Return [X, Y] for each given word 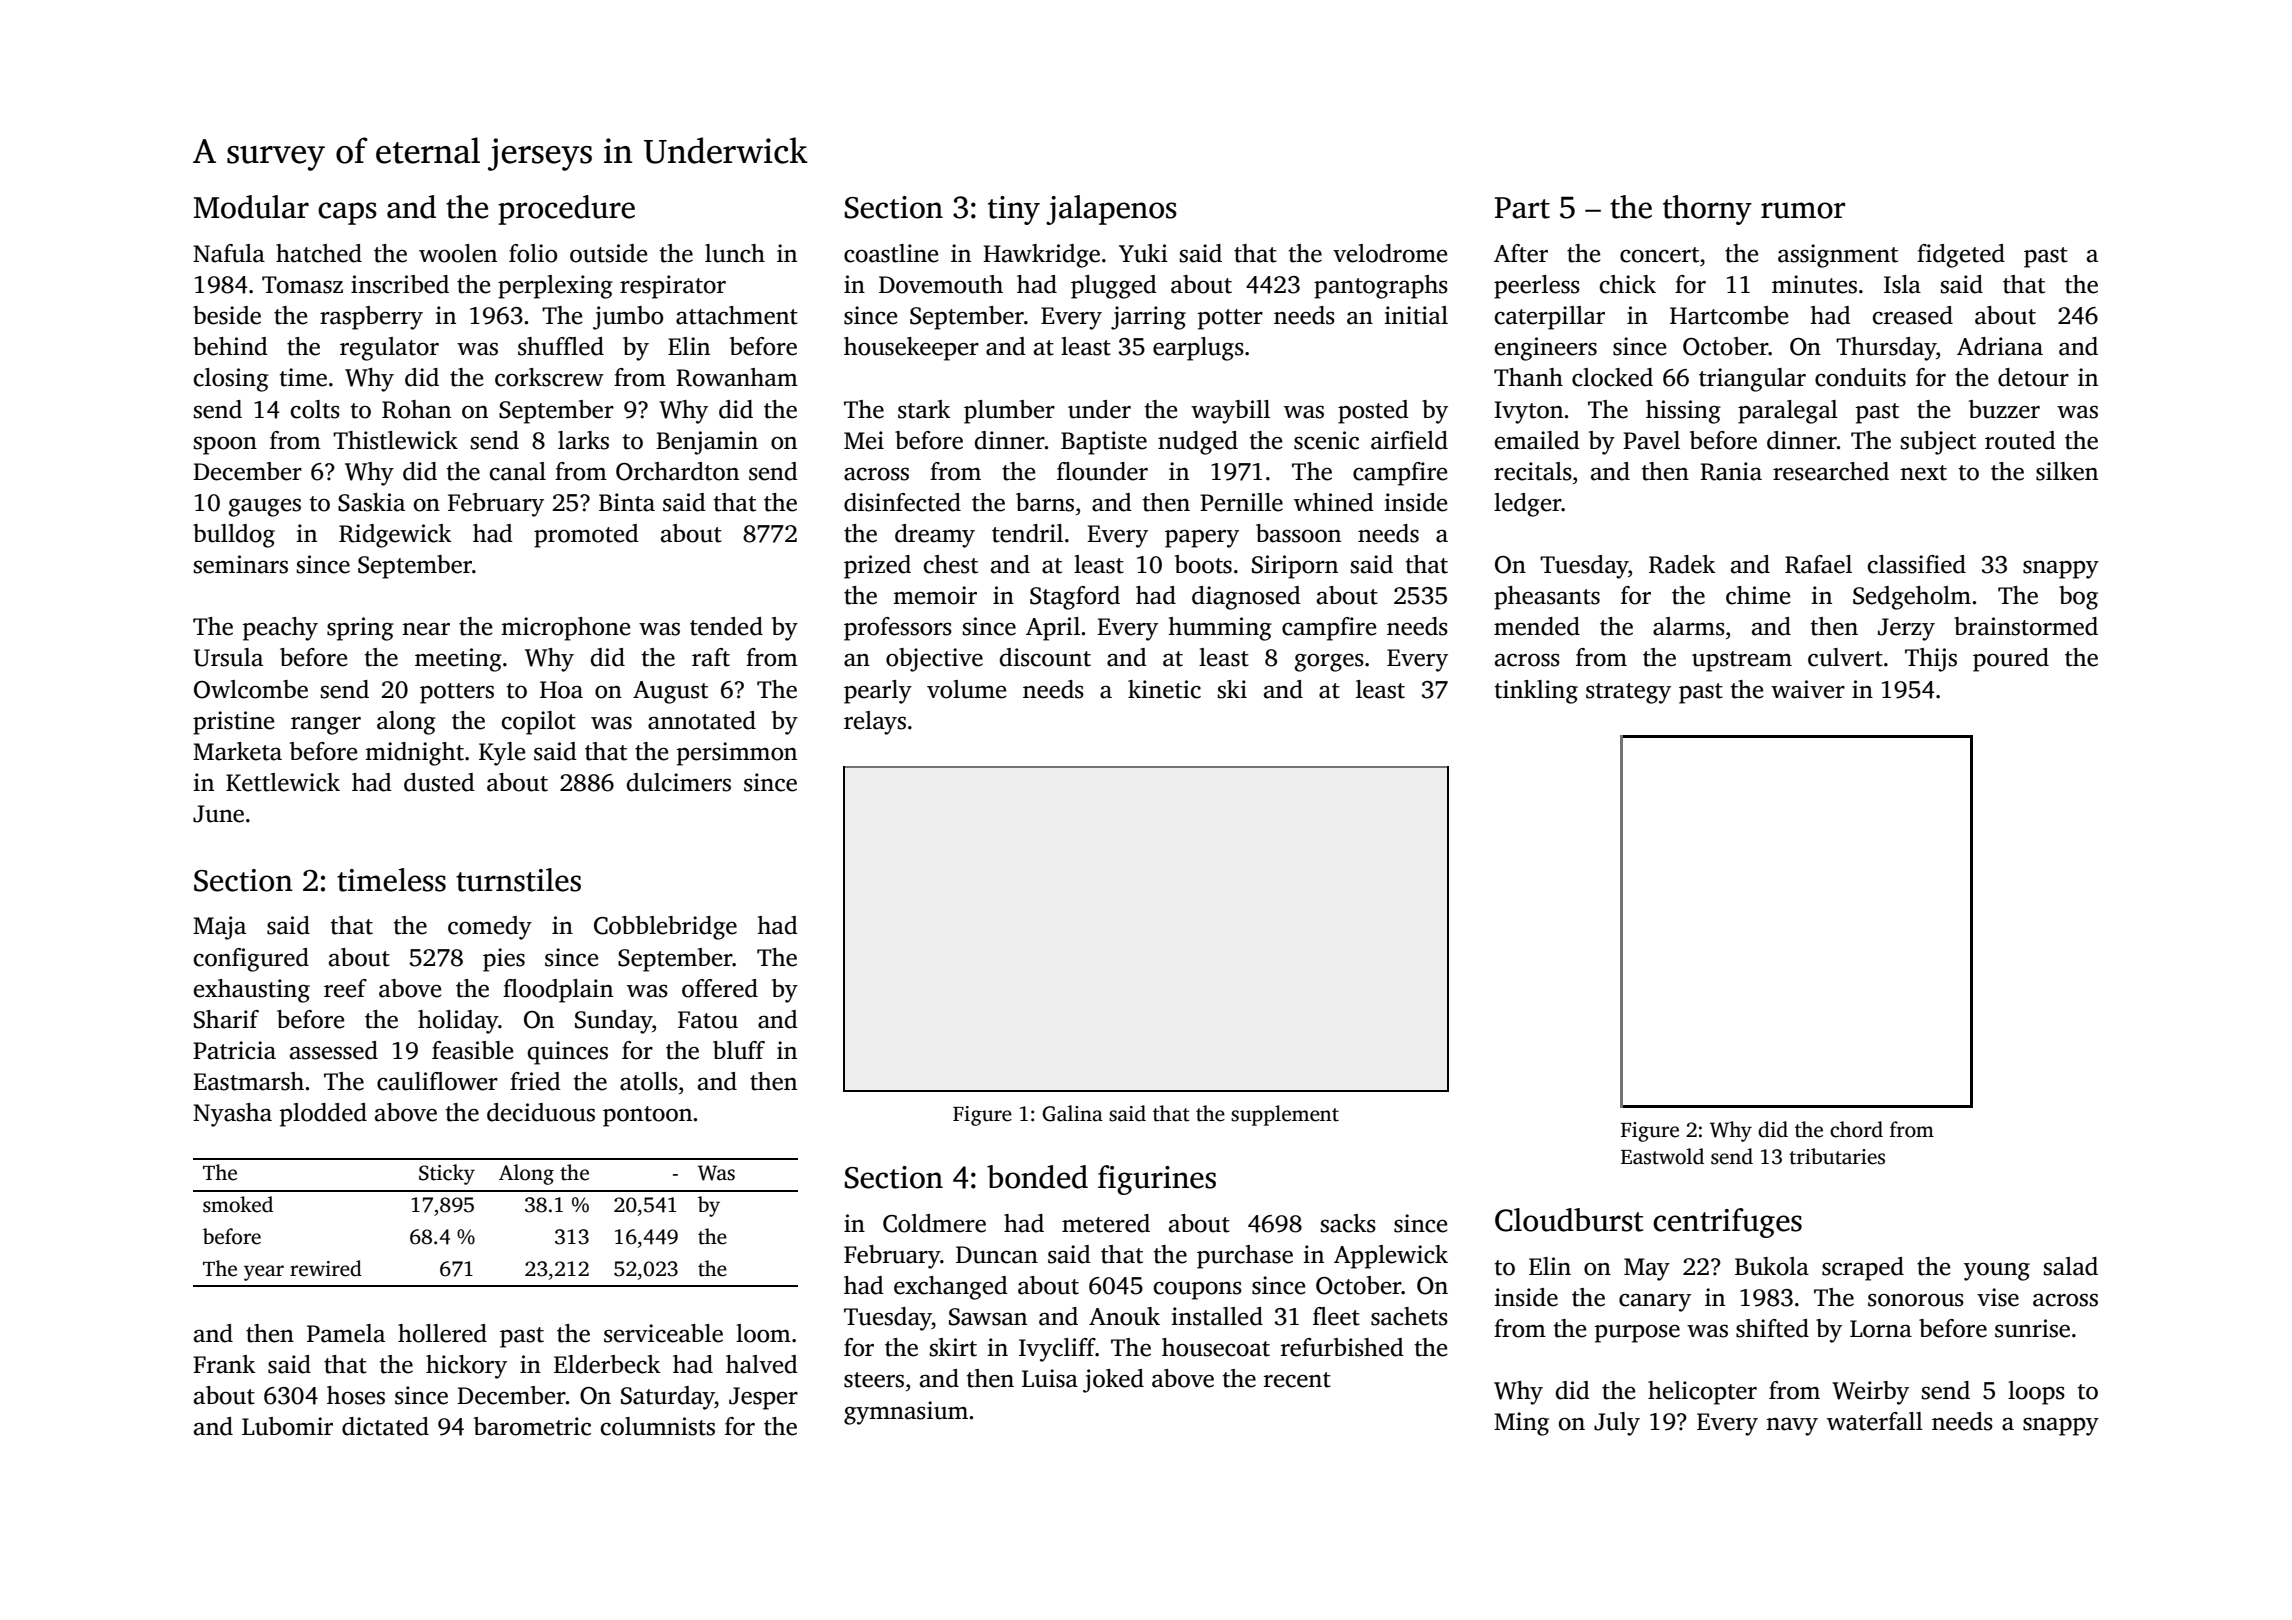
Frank [224, 1364]
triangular [1752, 380]
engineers [1546, 349]
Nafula [229, 253]
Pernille [1241, 502]
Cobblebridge [665, 928]
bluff [739, 1050]
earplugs [1198, 349]
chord [1856, 1129]
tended [726, 626]
